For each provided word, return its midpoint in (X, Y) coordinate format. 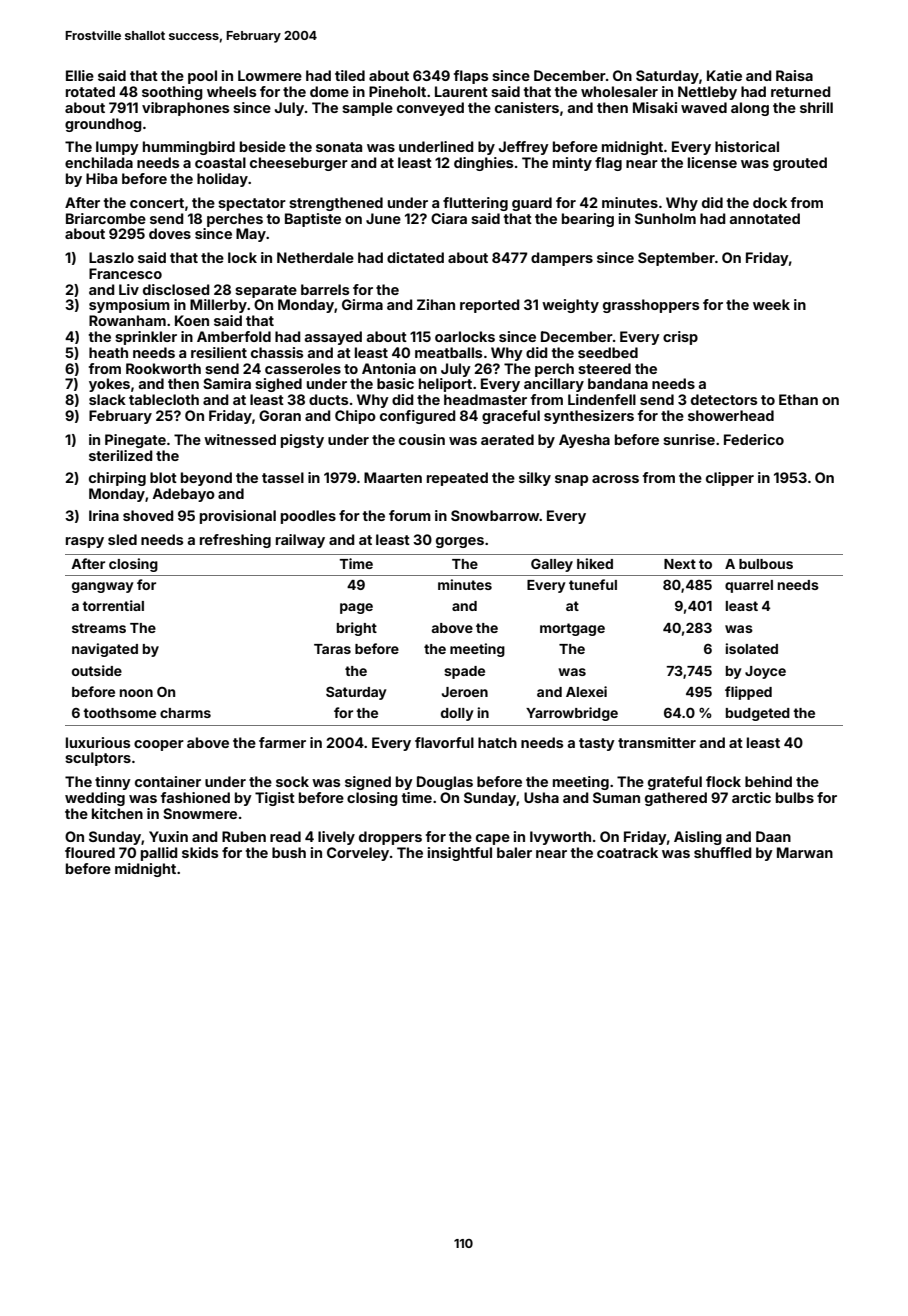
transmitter (657, 742)
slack (107, 399)
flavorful (444, 742)
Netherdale (315, 257)
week (771, 304)
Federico (754, 439)
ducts (329, 399)
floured (90, 852)
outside (97, 670)
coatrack (627, 852)
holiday (222, 180)
